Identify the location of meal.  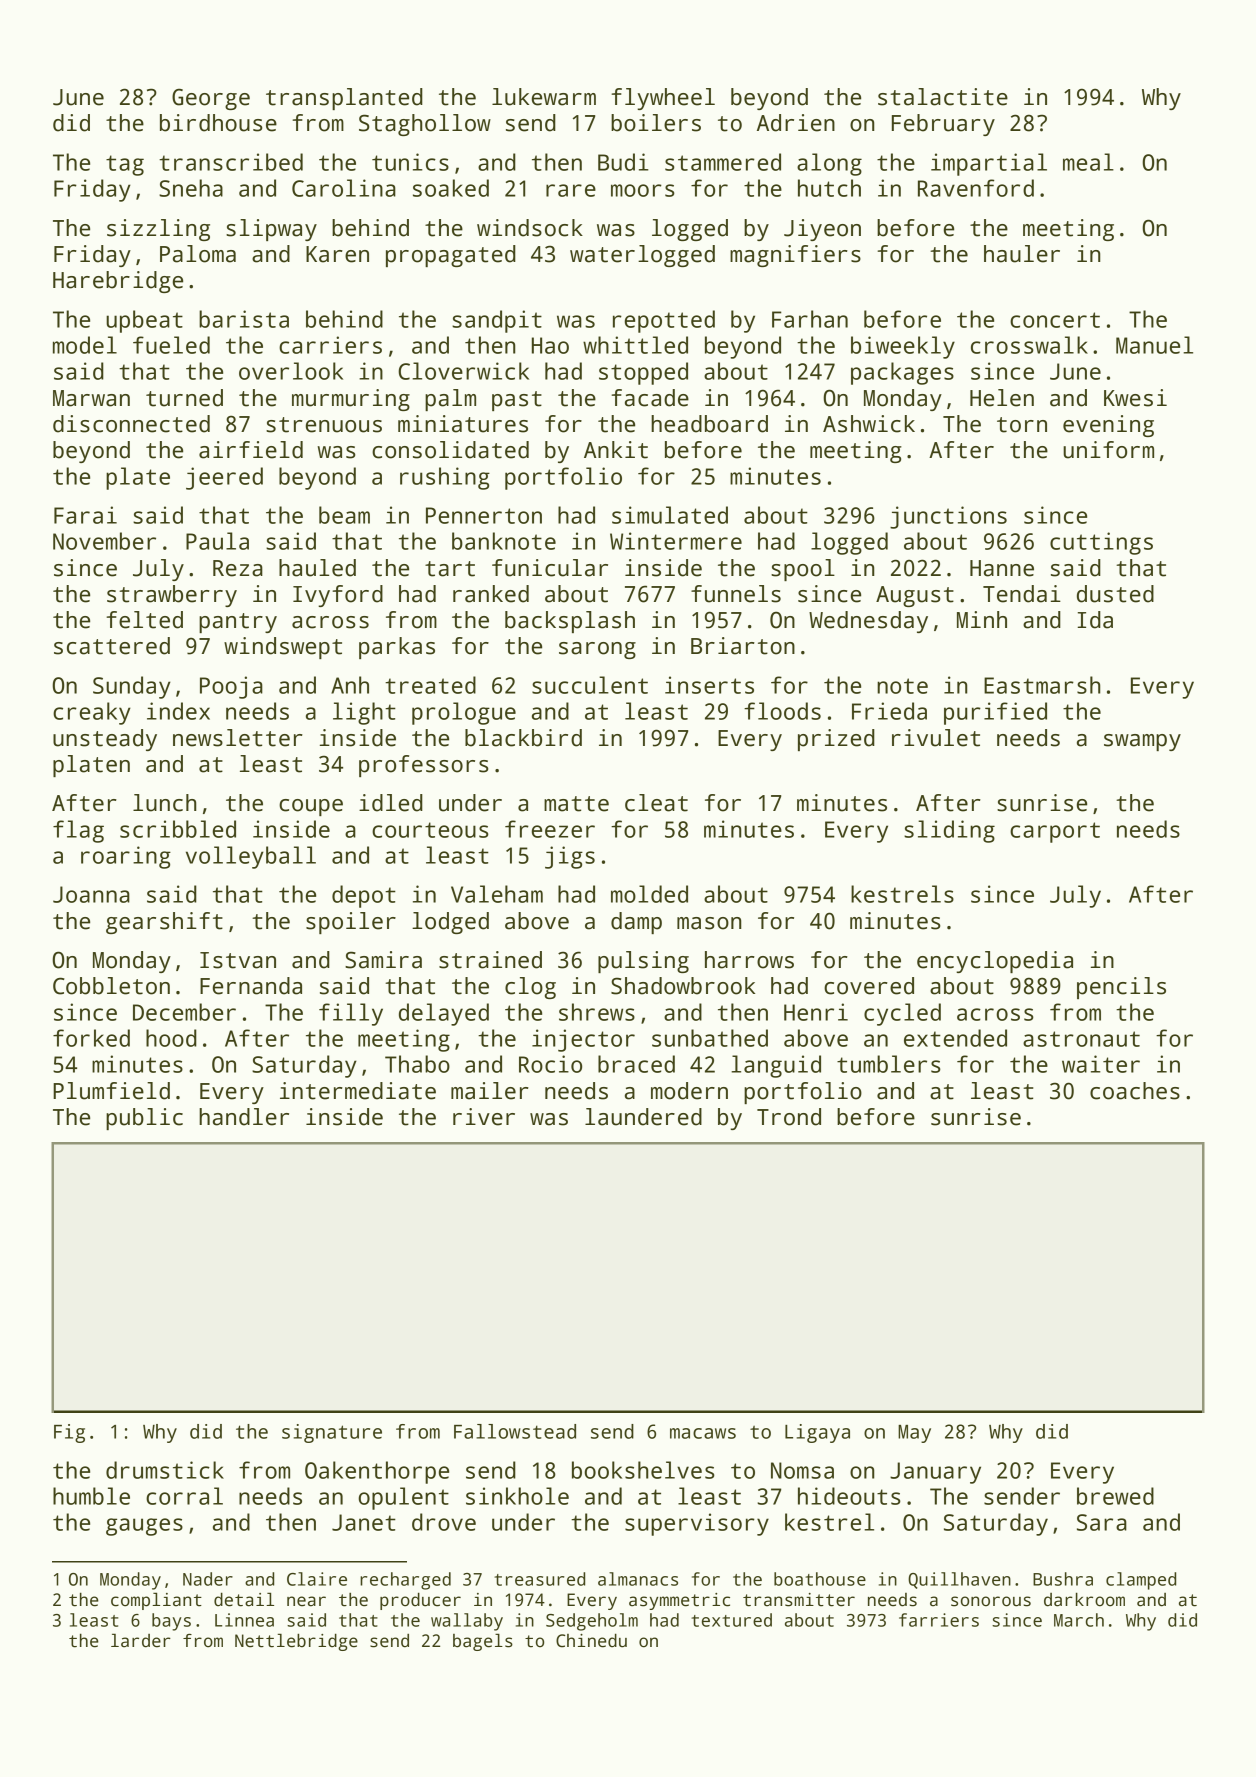
(1088, 162).
